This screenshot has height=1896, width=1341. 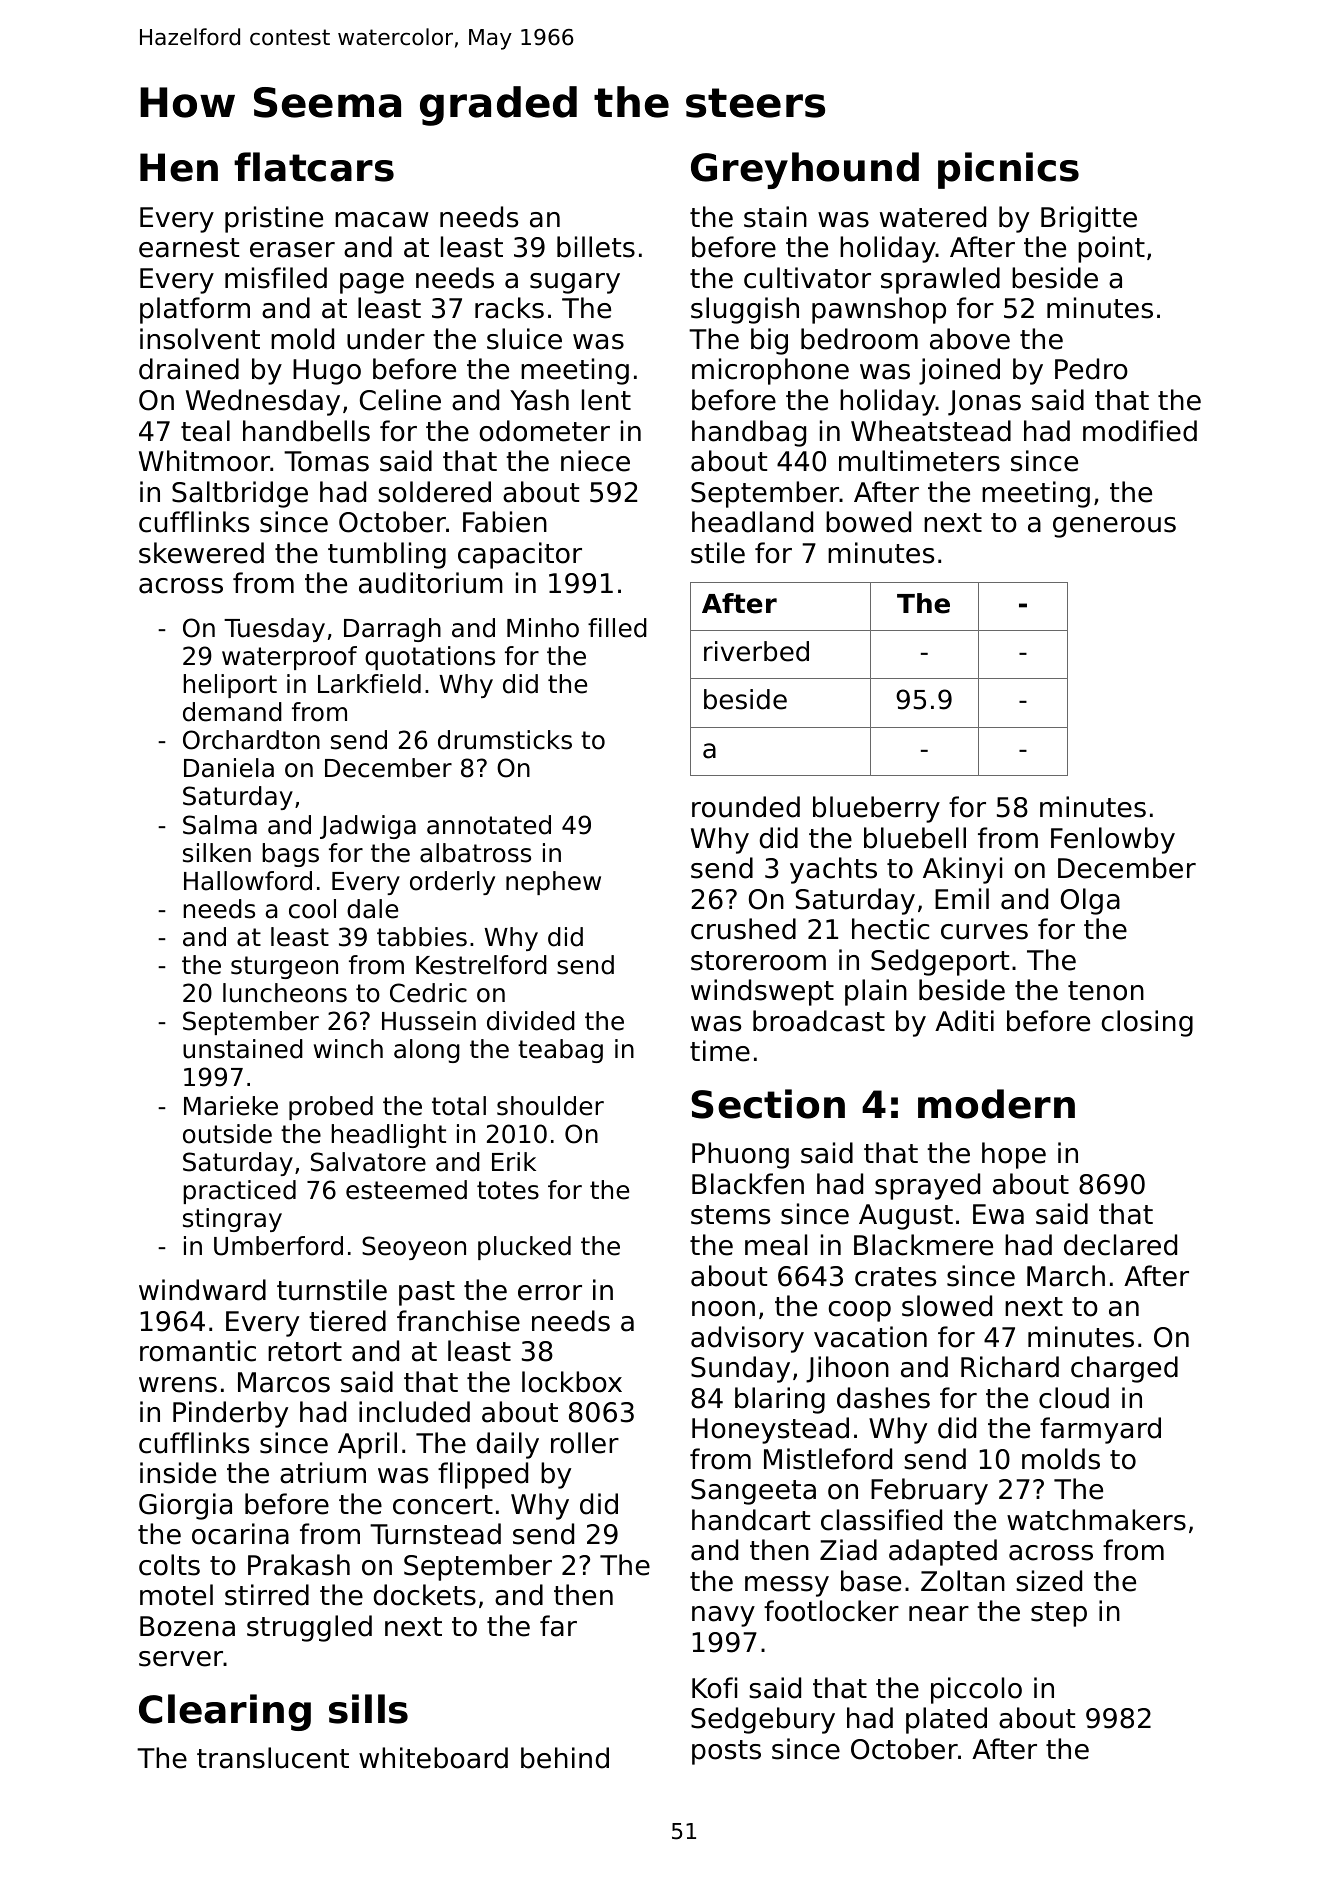 What do you see at coordinates (1008, 170) in the screenshot?
I see `picnics` at bounding box center [1008, 170].
